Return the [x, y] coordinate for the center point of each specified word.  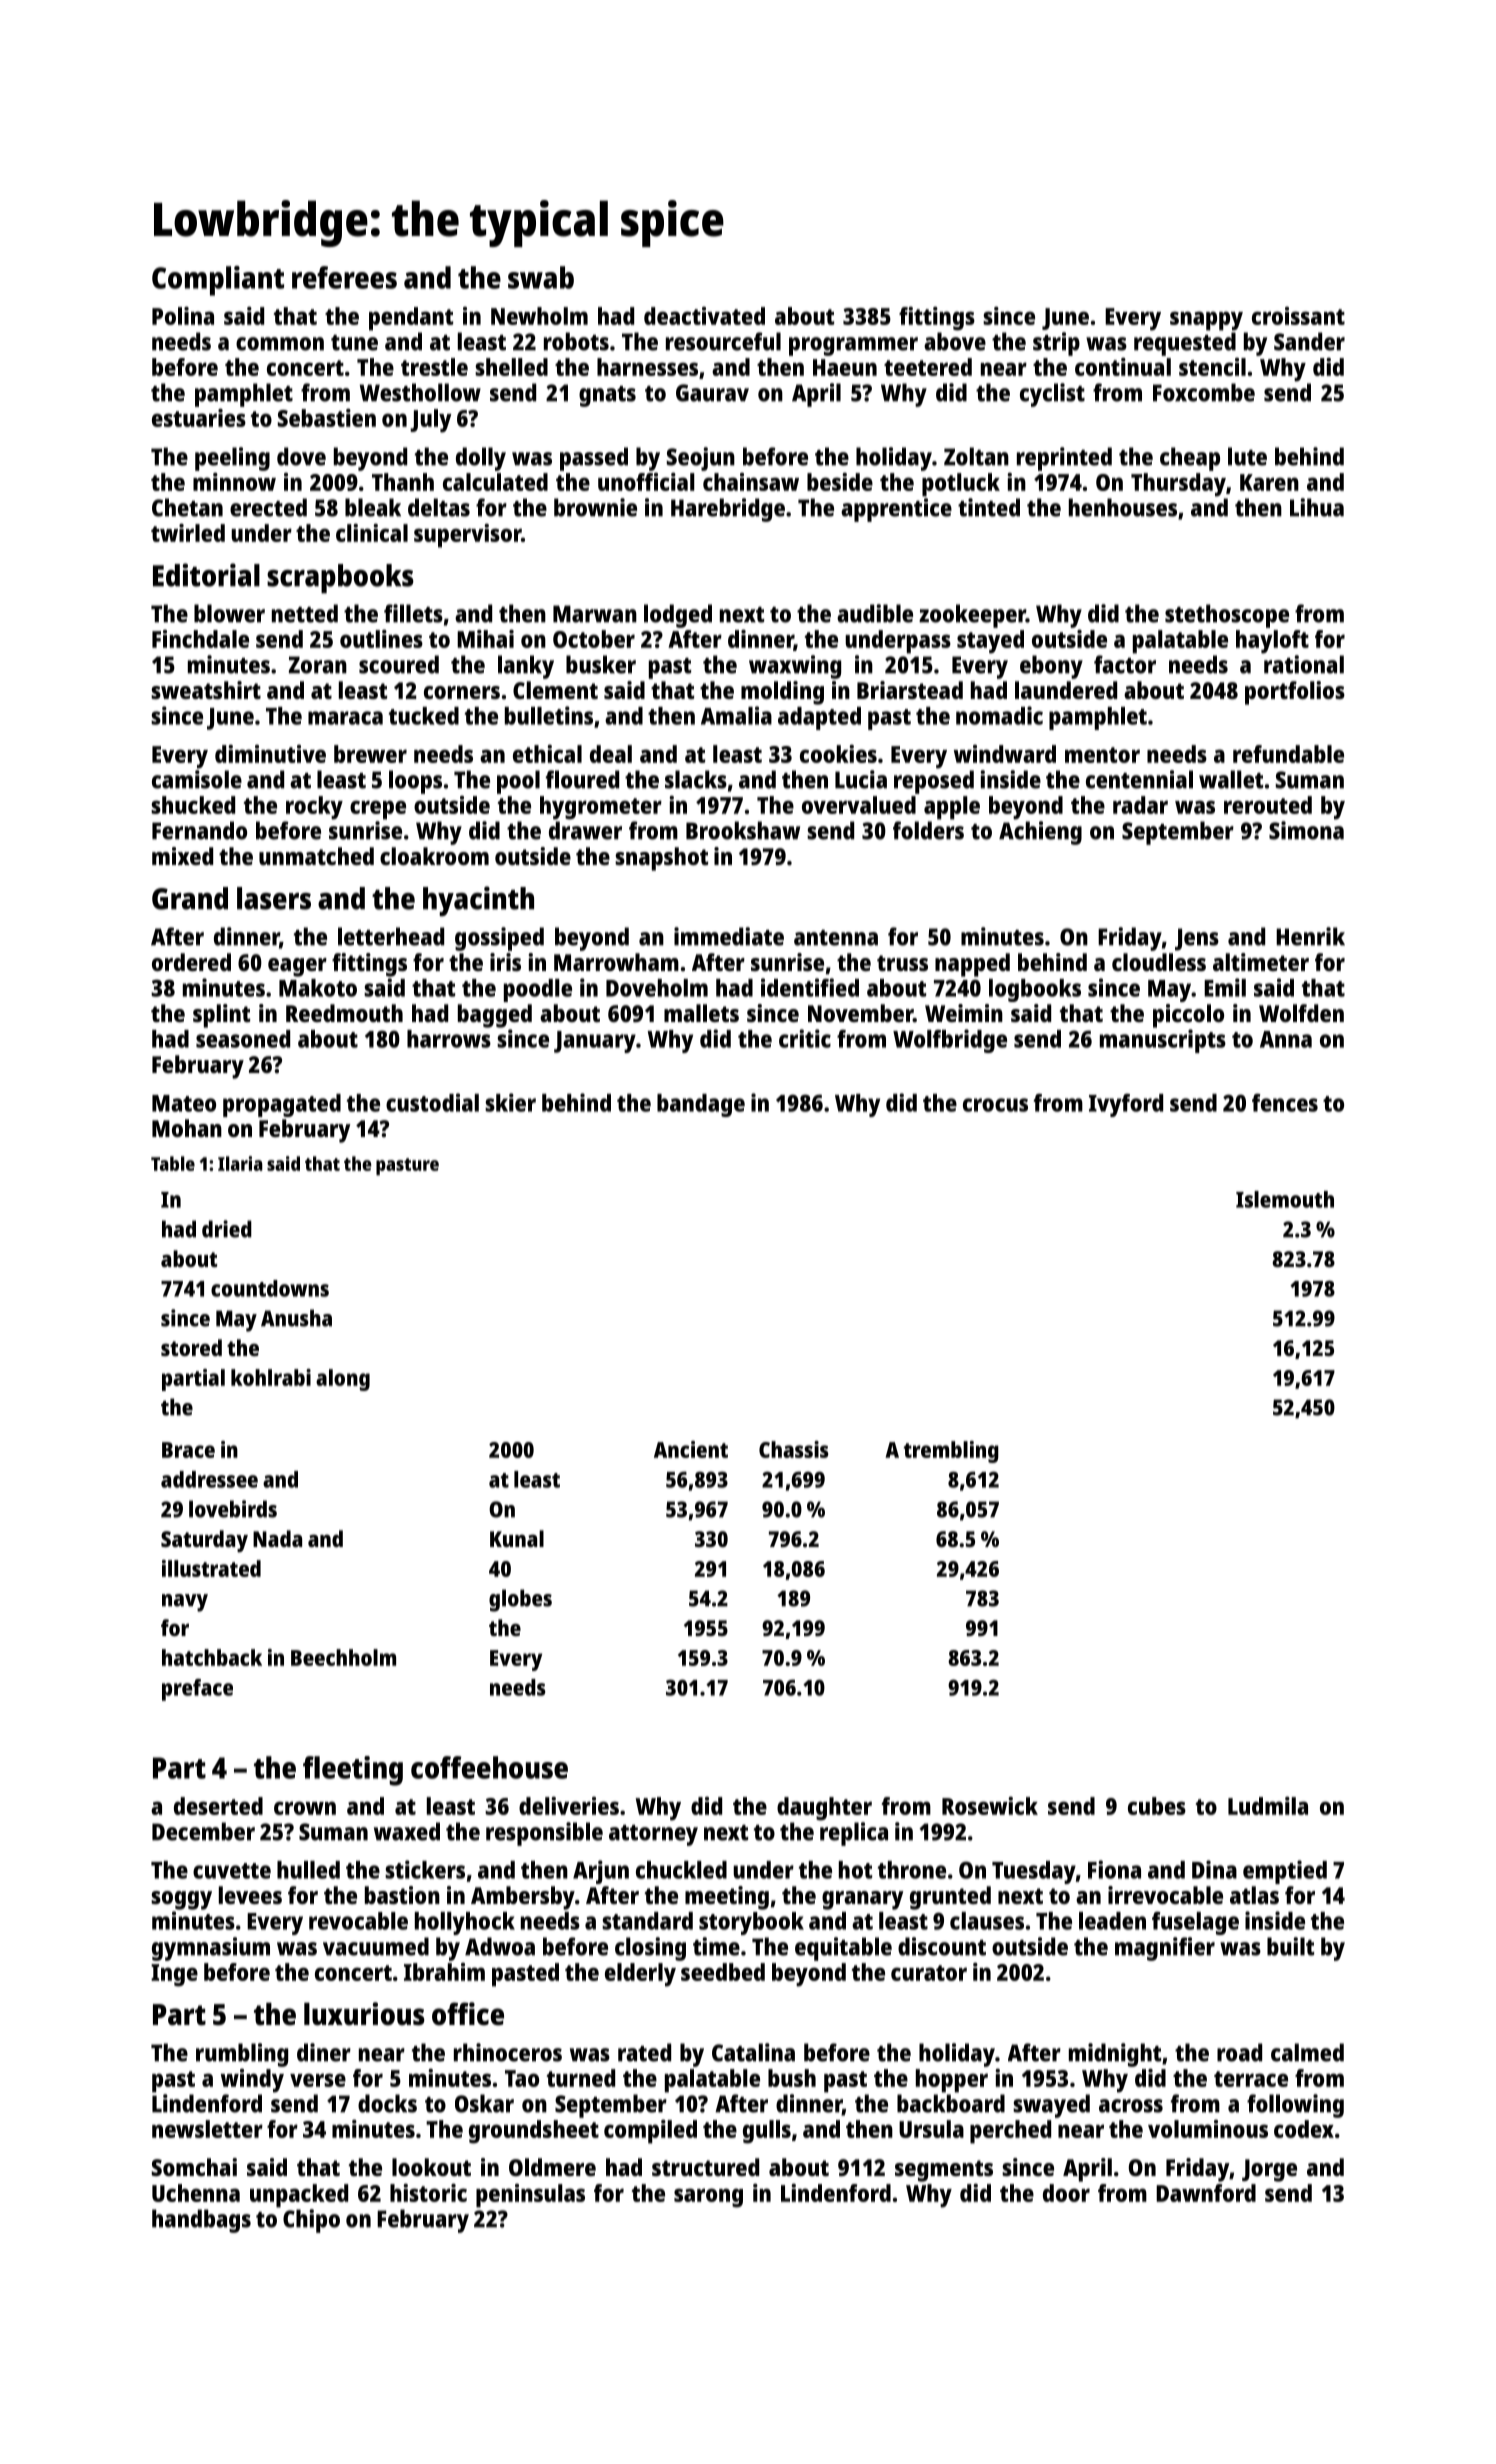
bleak [373, 507]
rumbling [242, 2055]
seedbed [723, 1972]
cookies [838, 754]
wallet [1231, 779]
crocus [995, 1105]
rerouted [1268, 805]
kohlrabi [271, 1377]
